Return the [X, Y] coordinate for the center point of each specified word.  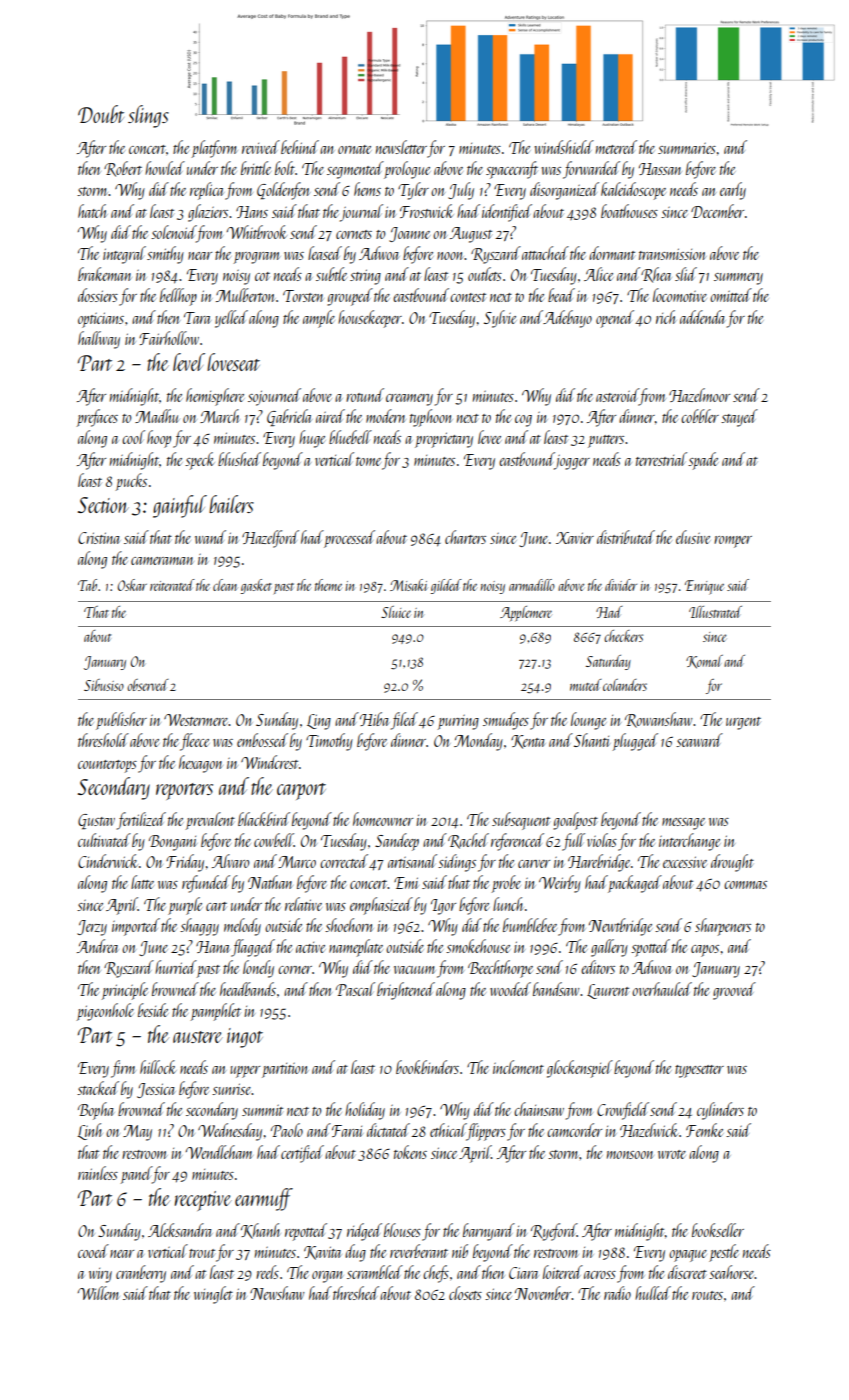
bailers [231, 504]
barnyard [489, 1232]
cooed [93, 1251]
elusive [693, 537]
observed [148, 685]
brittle [256, 168]
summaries [687, 148]
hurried [176, 967]
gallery [609, 948]
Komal [704, 662]
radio [617, 1293]
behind [300, 147]
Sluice [396, 612]
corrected [344, 861]
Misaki [408, 585]
